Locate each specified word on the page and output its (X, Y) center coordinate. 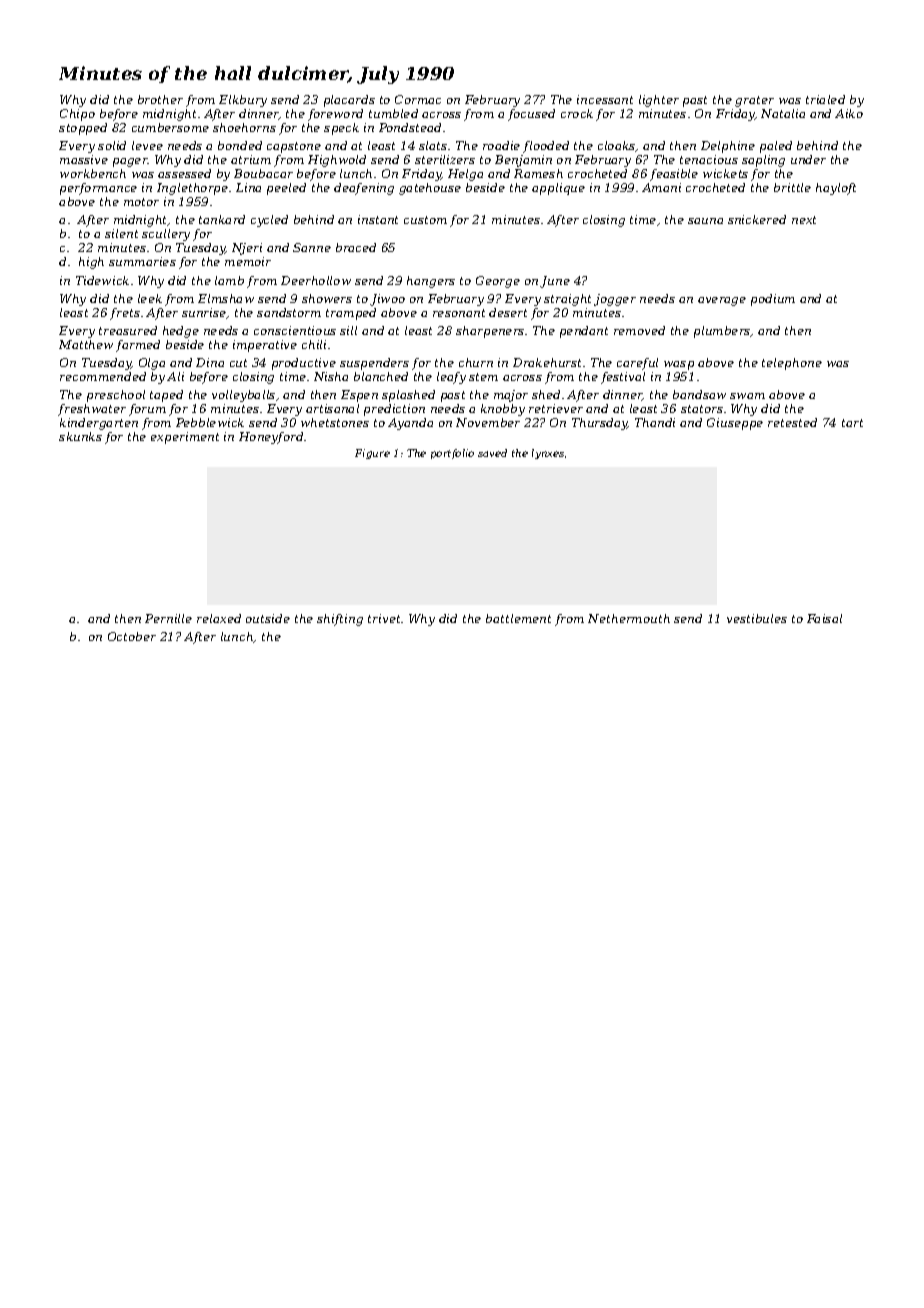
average (722, 301)
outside (268, 618)
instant (378, 219)
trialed (825, 99)
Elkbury (243, 101)
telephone (792, 364)
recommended (103, 376)
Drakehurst (547, 362)
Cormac (418, 99)
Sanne (312, 247)
